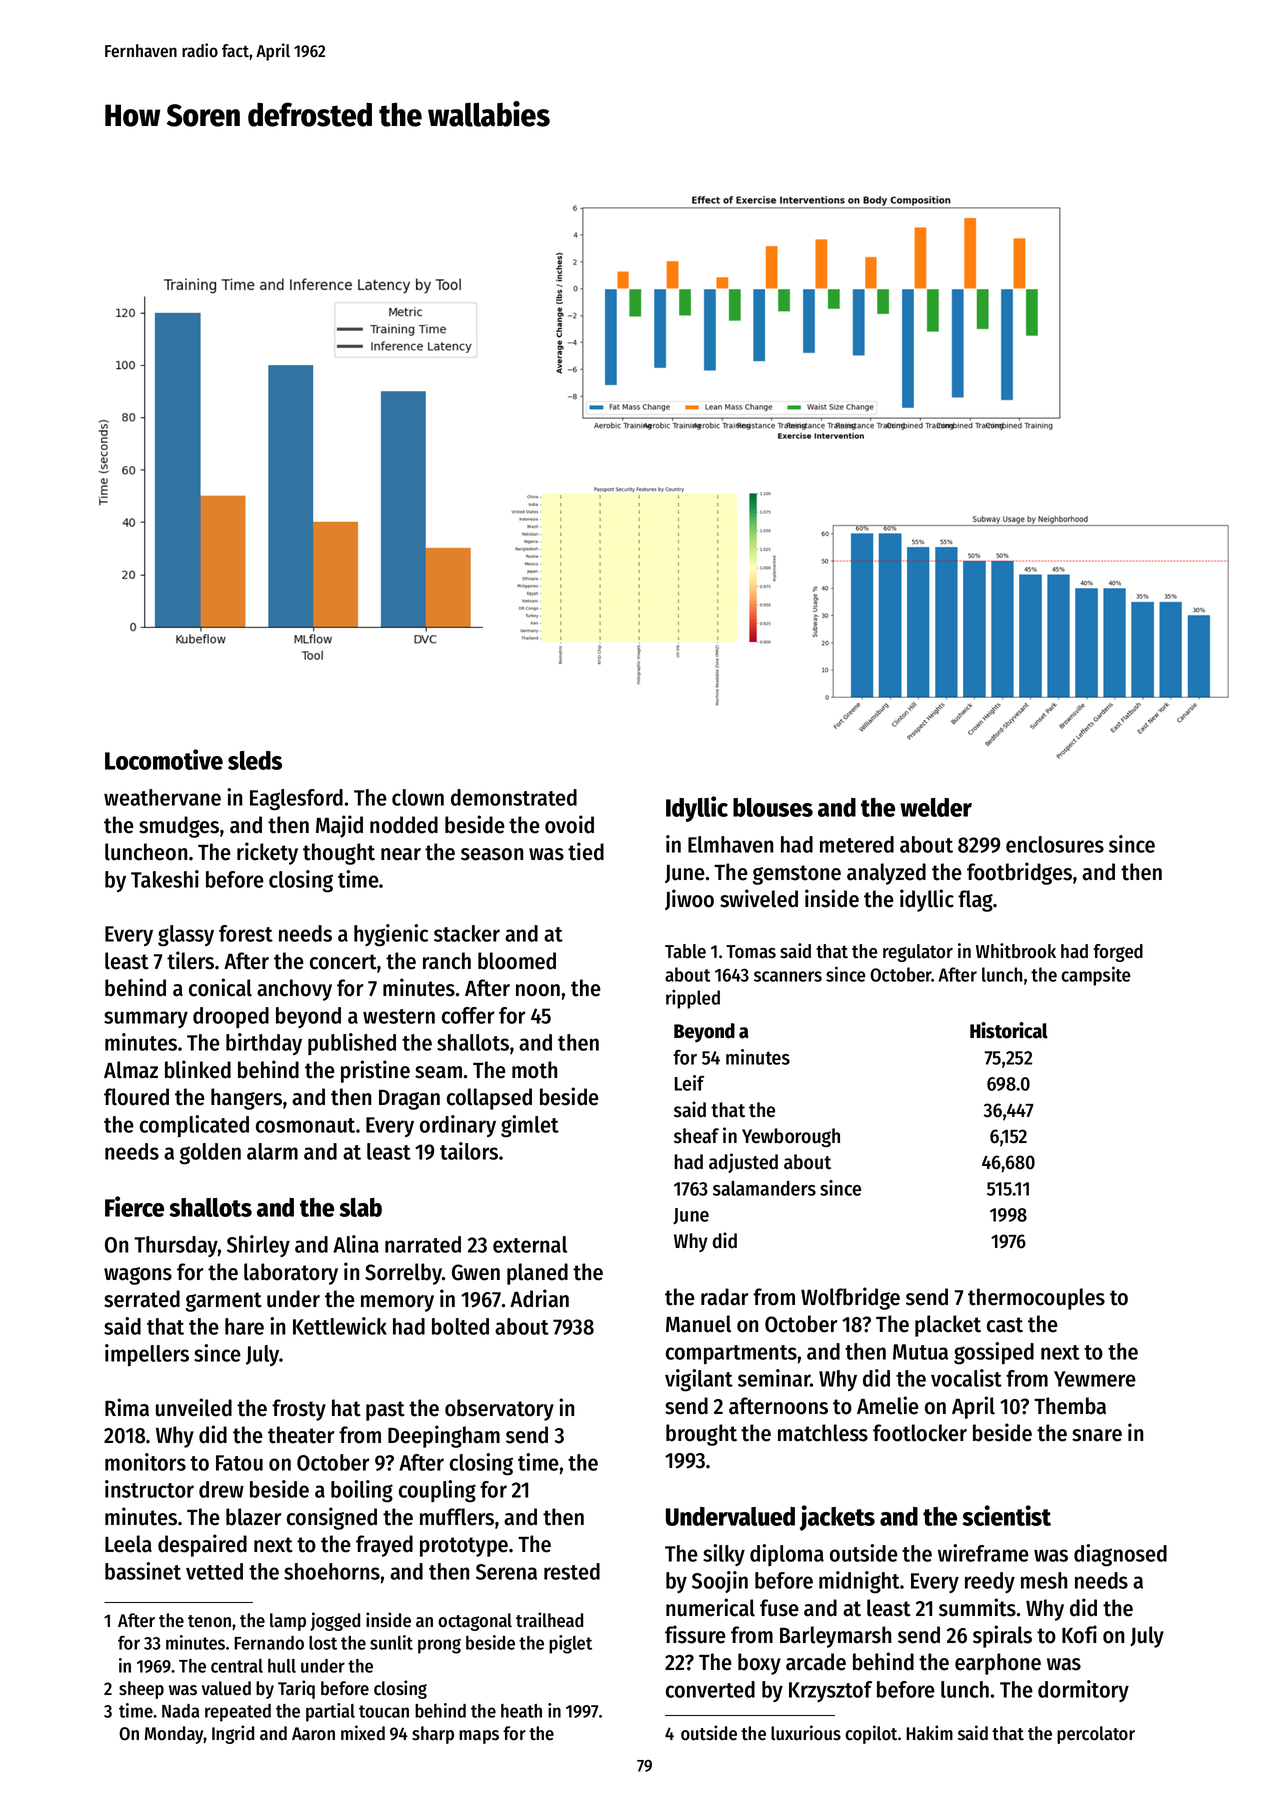  I want to click on seam, so click(438, 1072).
